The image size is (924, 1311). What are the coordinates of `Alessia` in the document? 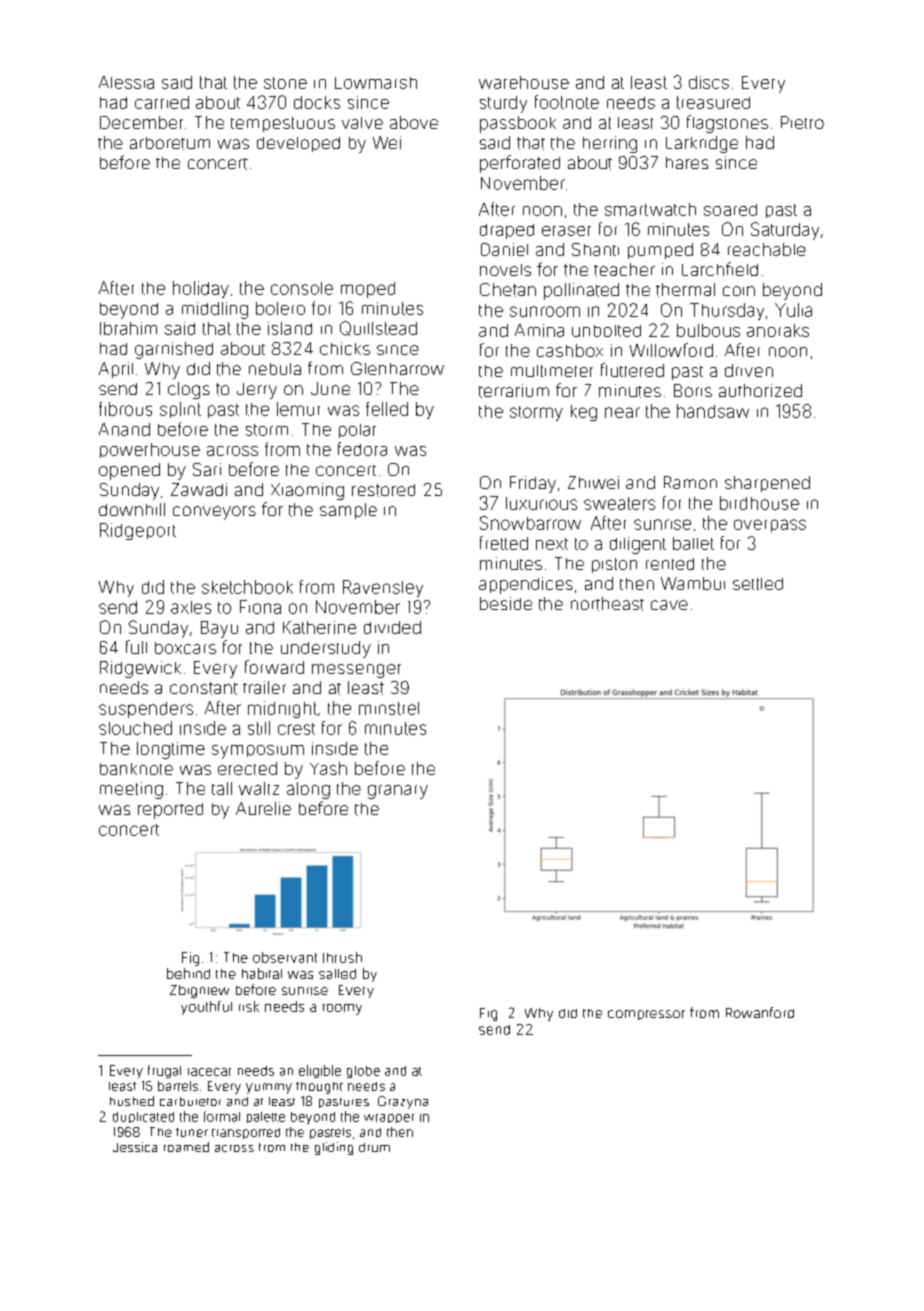 It's located at (126, 82).
